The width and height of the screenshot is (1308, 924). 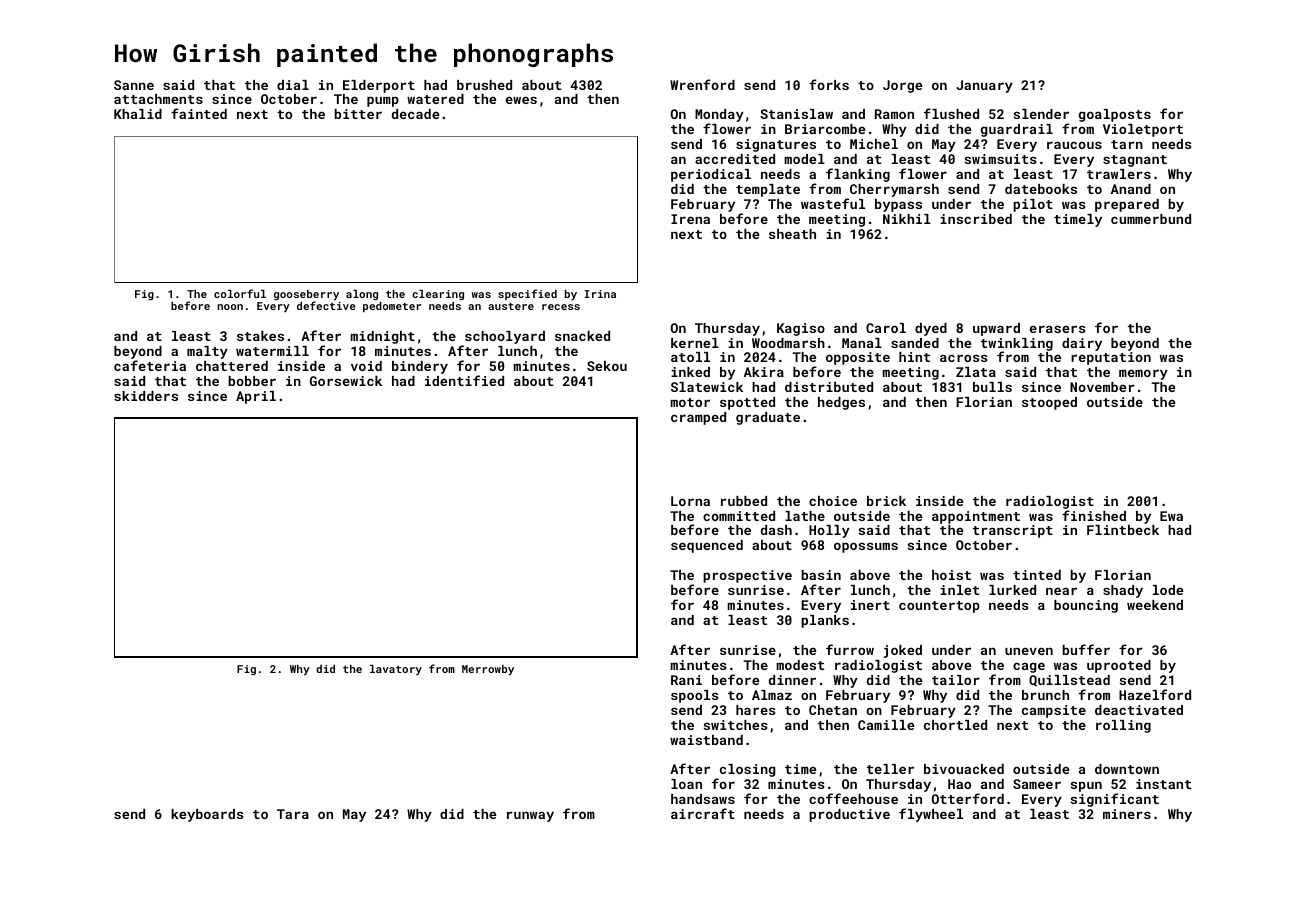 What do you see at coordinates (1000, 159) in the screenshot?
I see `swimsuits` at bounding box center [1000, 159].
